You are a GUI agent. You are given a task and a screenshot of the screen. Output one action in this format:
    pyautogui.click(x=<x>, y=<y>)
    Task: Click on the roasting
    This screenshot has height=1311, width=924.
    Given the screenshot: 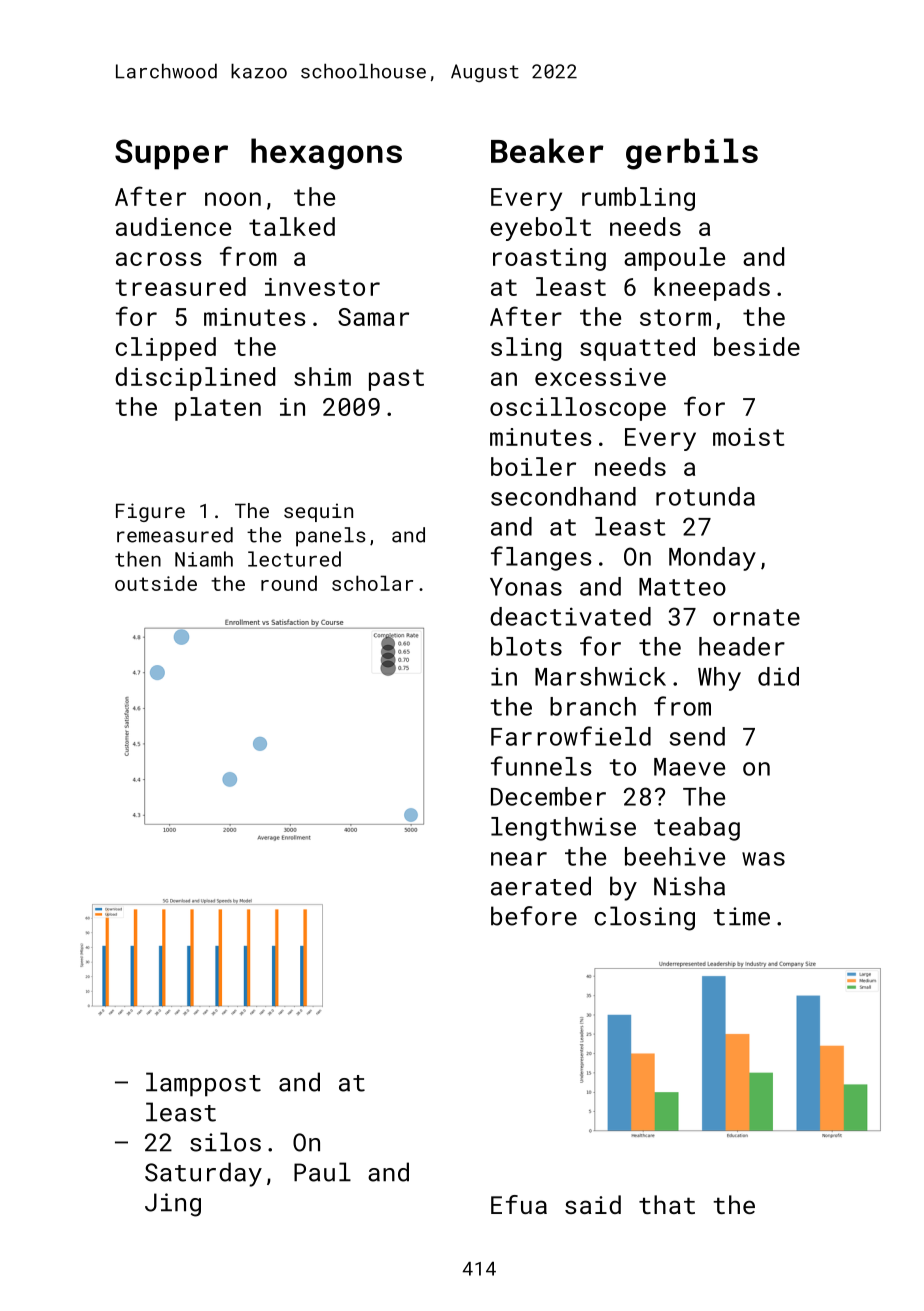 What is the action you would take?
    pyautogui.click(x=549, y=259)
